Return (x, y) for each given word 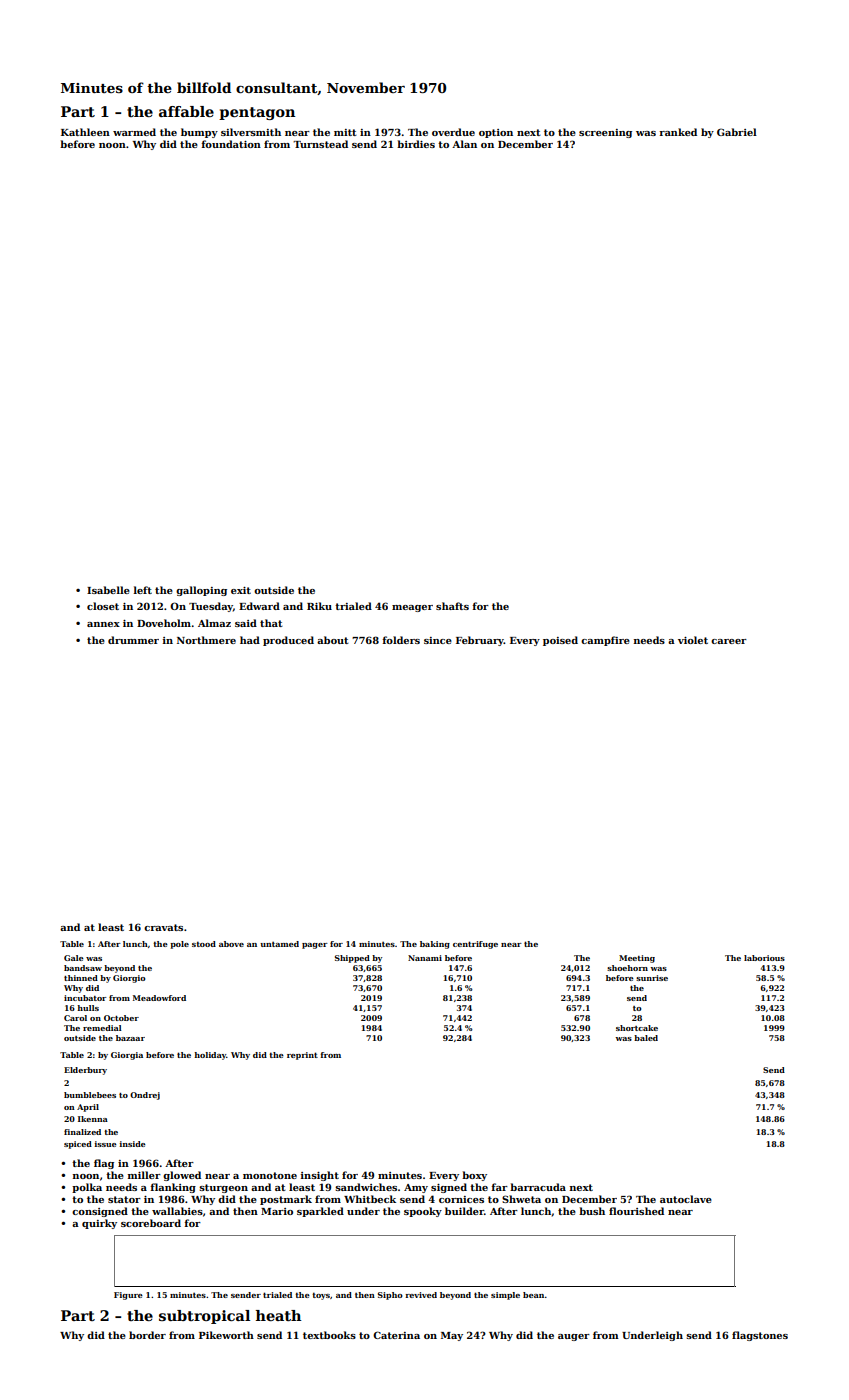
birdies (416, 144)
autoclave (686, 1199)
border (147, 1335)
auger (574, 1337)
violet (693, 640)
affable (186, 111)
